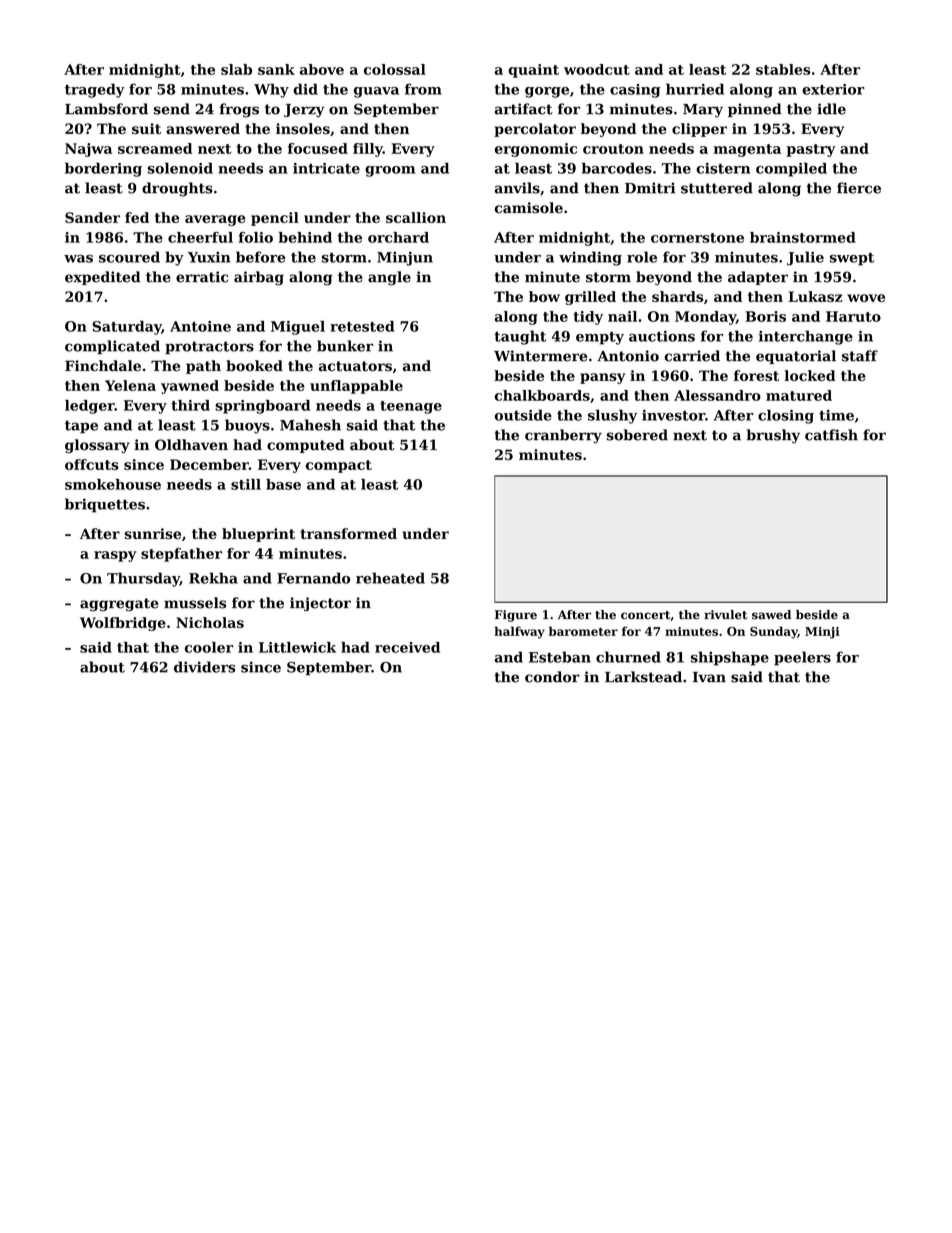 Image resolution: width=952 pixels, height=1233 pixels. What do you see at coordinates (137, 217) in the screenshot?
I see `fed` at bounding box center [137, 217].
